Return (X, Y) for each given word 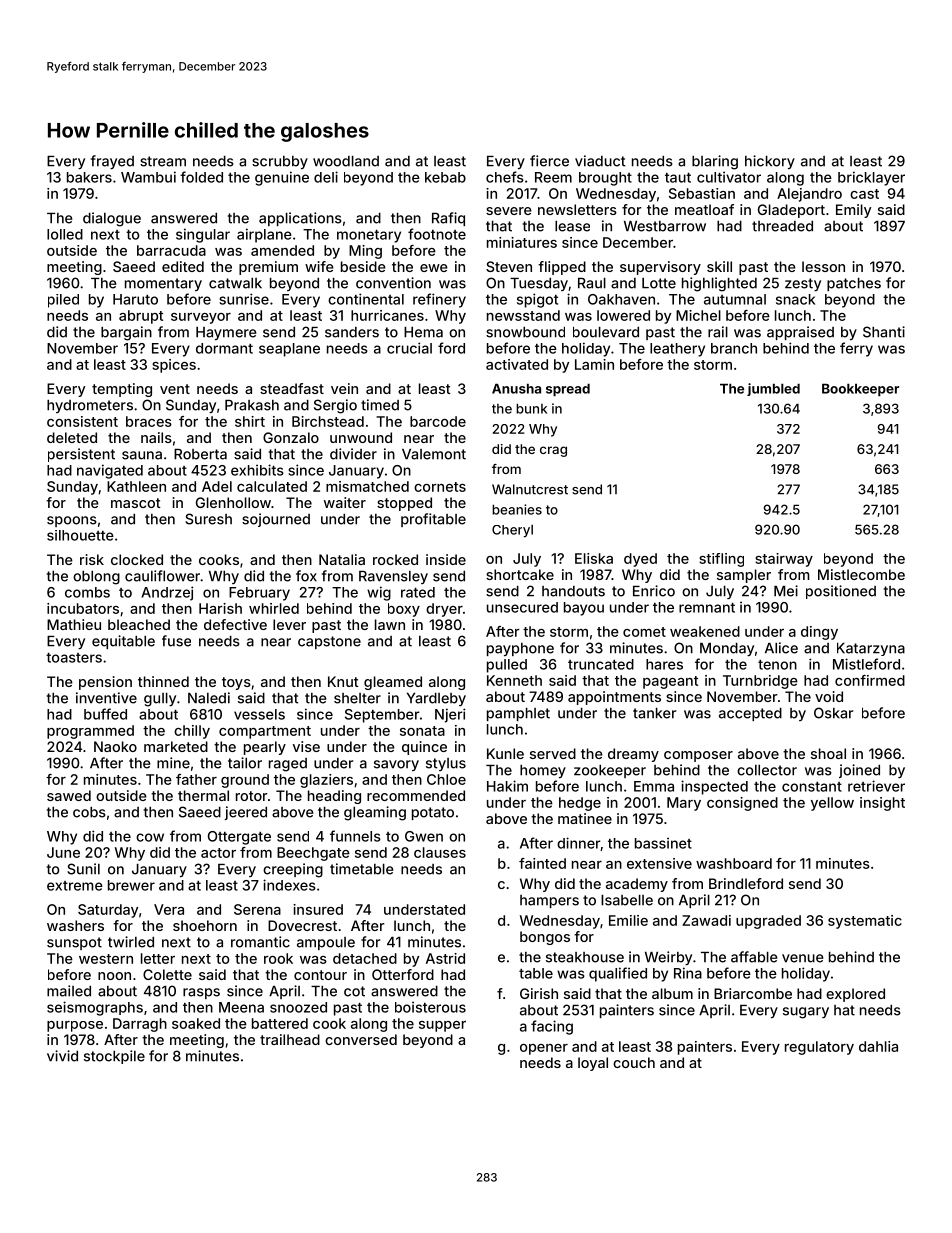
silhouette (80, 535)
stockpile (114, 1057)
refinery (439, 300)
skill (719, 266)
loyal (593, 1064)
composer (698, 756)
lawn (390, 624)
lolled (65, 234)
